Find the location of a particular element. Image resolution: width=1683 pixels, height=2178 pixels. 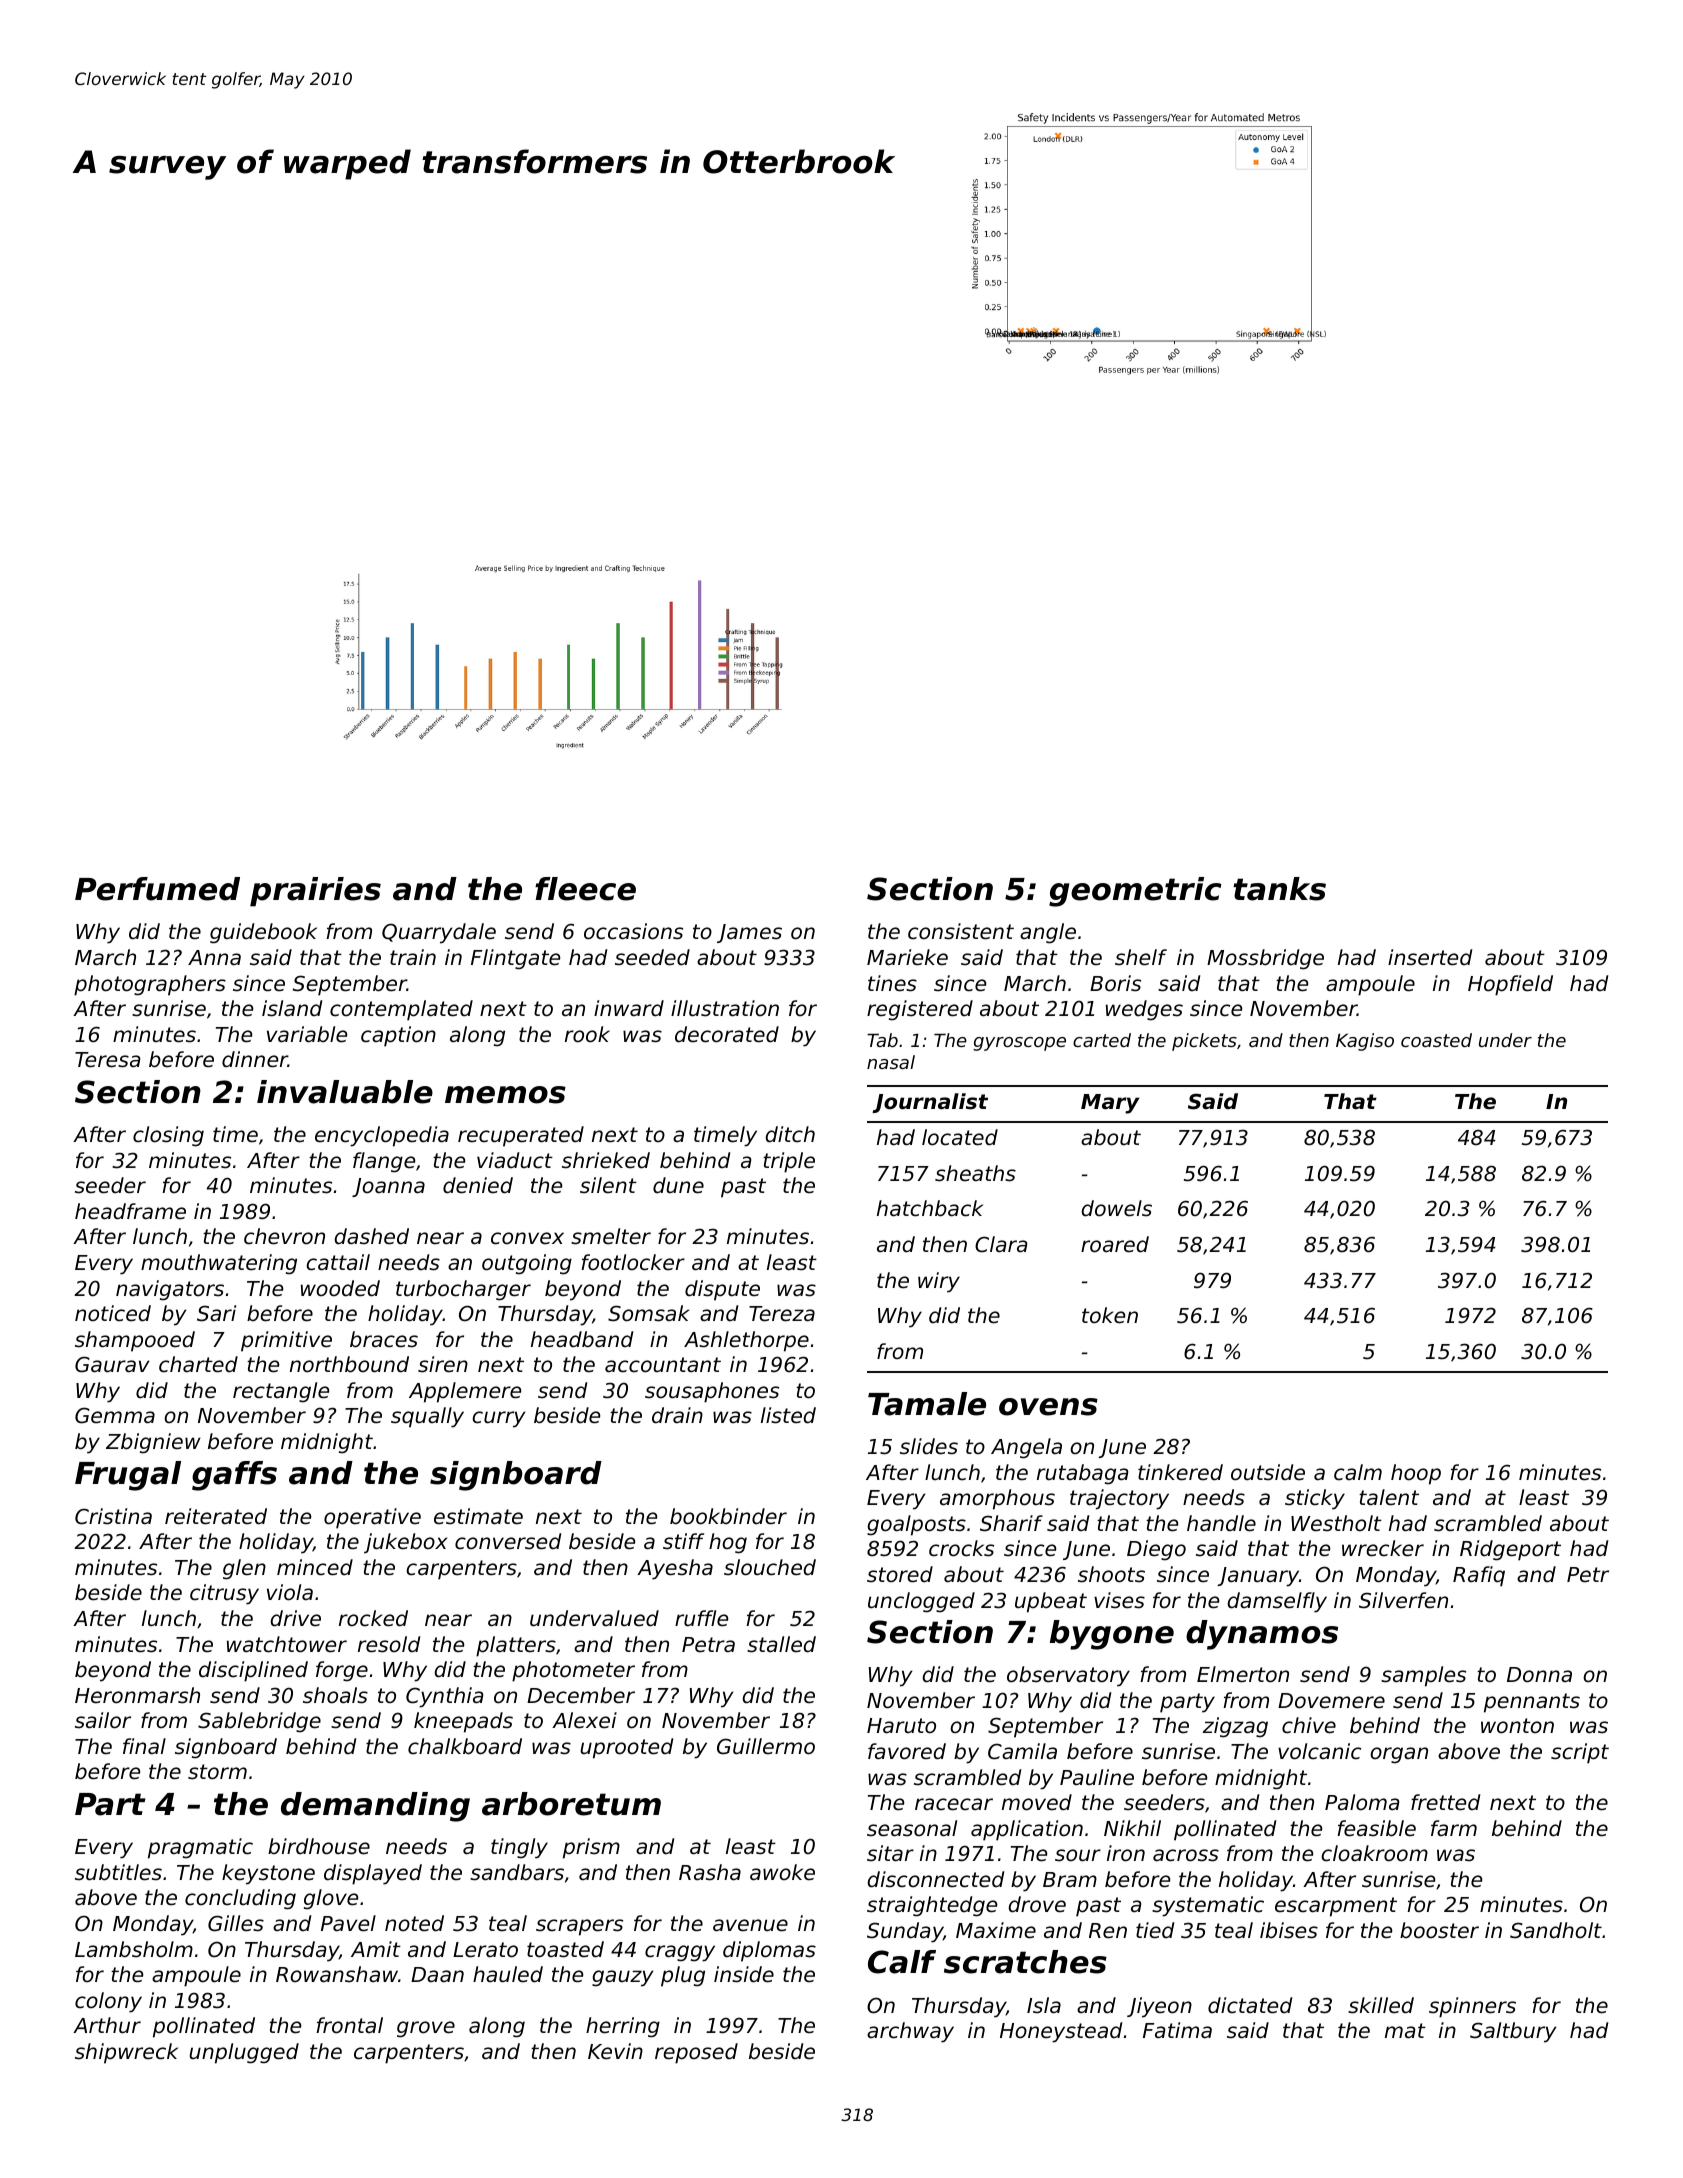

occasions is located at coordinates (633, 931).
